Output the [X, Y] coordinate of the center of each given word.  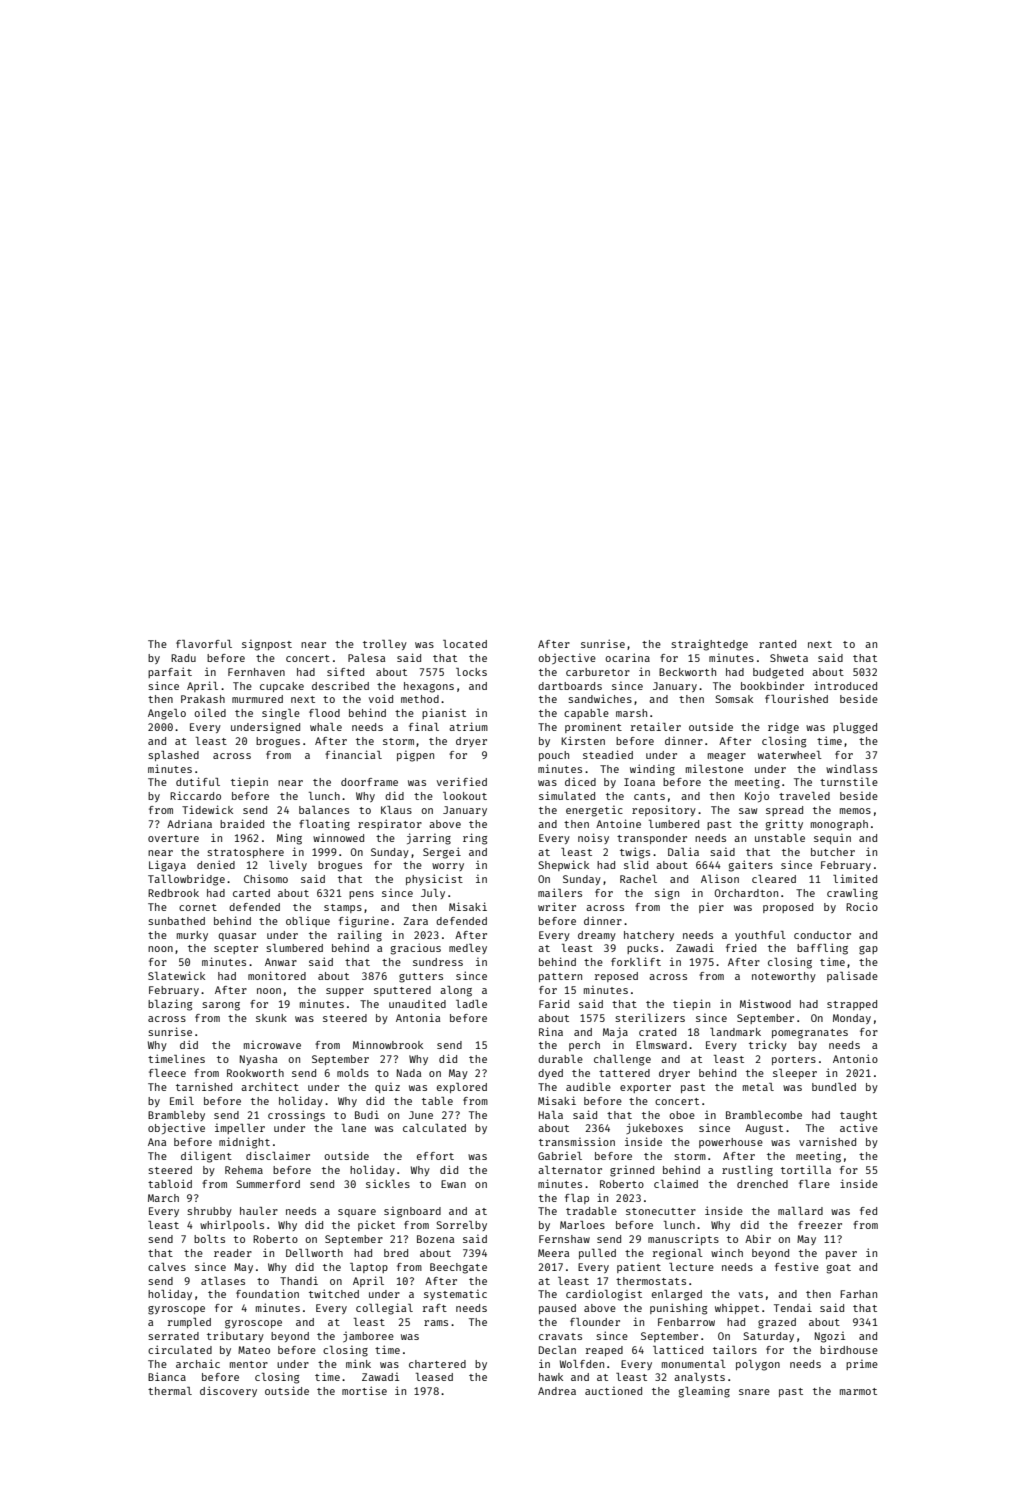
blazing [170, 1005]
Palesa [366, 658]
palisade [852, 976]
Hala [551, 1115]
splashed [173, 756]
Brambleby [176, 1116]
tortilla [806, 1169]
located [465, 644]
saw [748, 811]
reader [233, 1253]
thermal [170, 1391]
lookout [465, 796]
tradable [591, 1211]
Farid [554, 1003]
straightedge [709, 645]
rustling [747, 1171]
